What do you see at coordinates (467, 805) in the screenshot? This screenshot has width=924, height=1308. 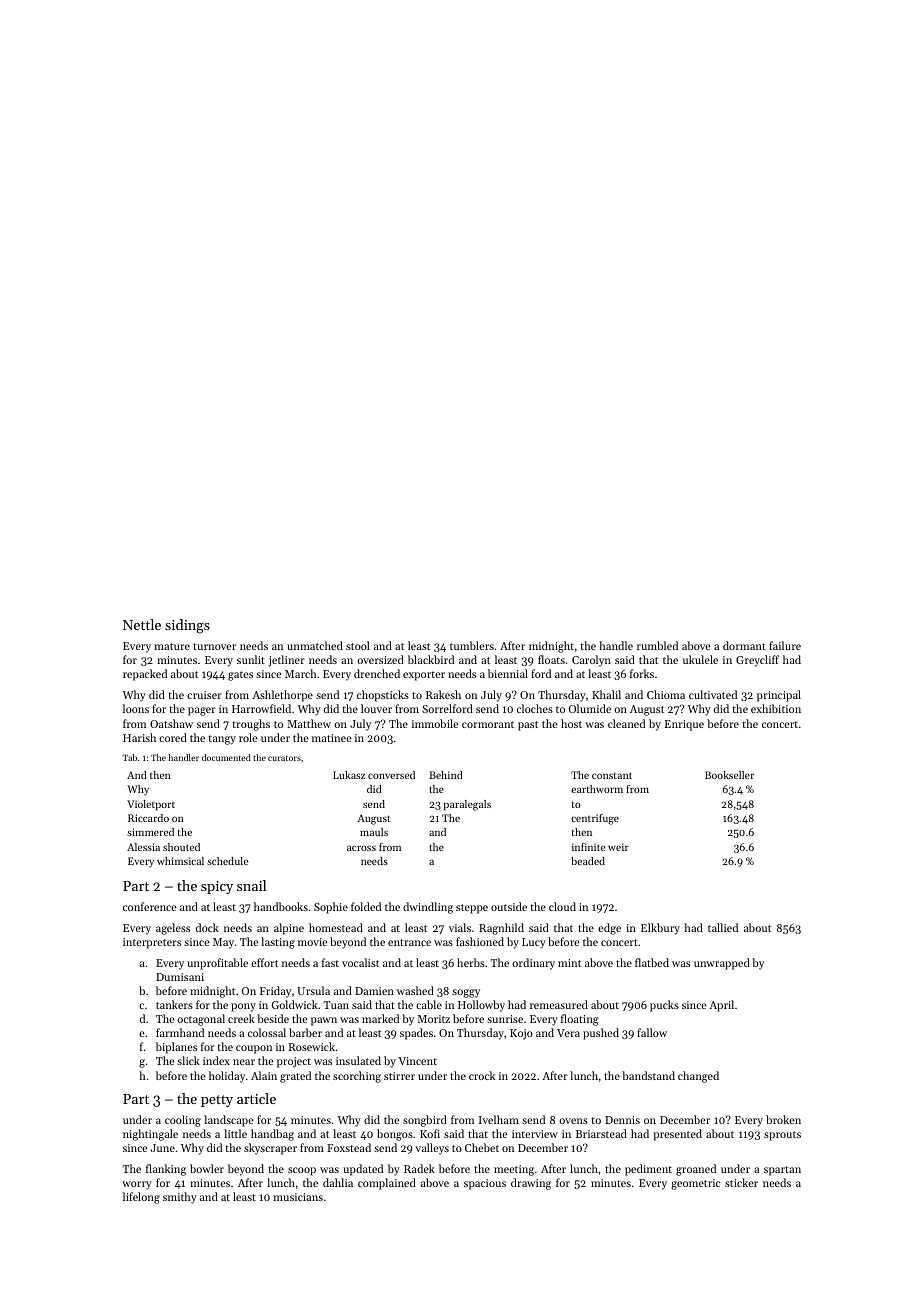 I see `paralegals` at bounding box center [467, 805].
